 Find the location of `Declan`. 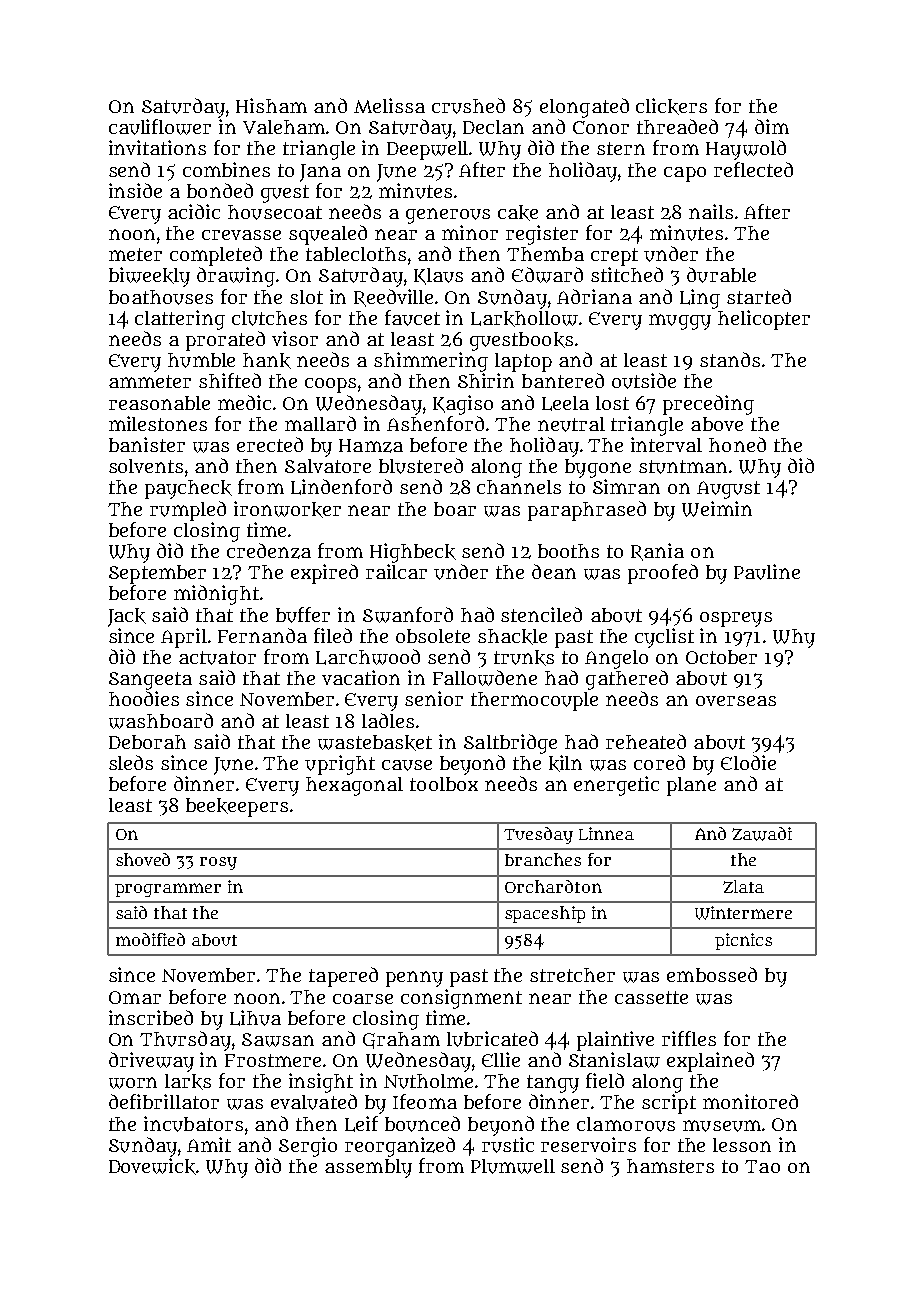

Declan is located at coordinates (493, 127).
